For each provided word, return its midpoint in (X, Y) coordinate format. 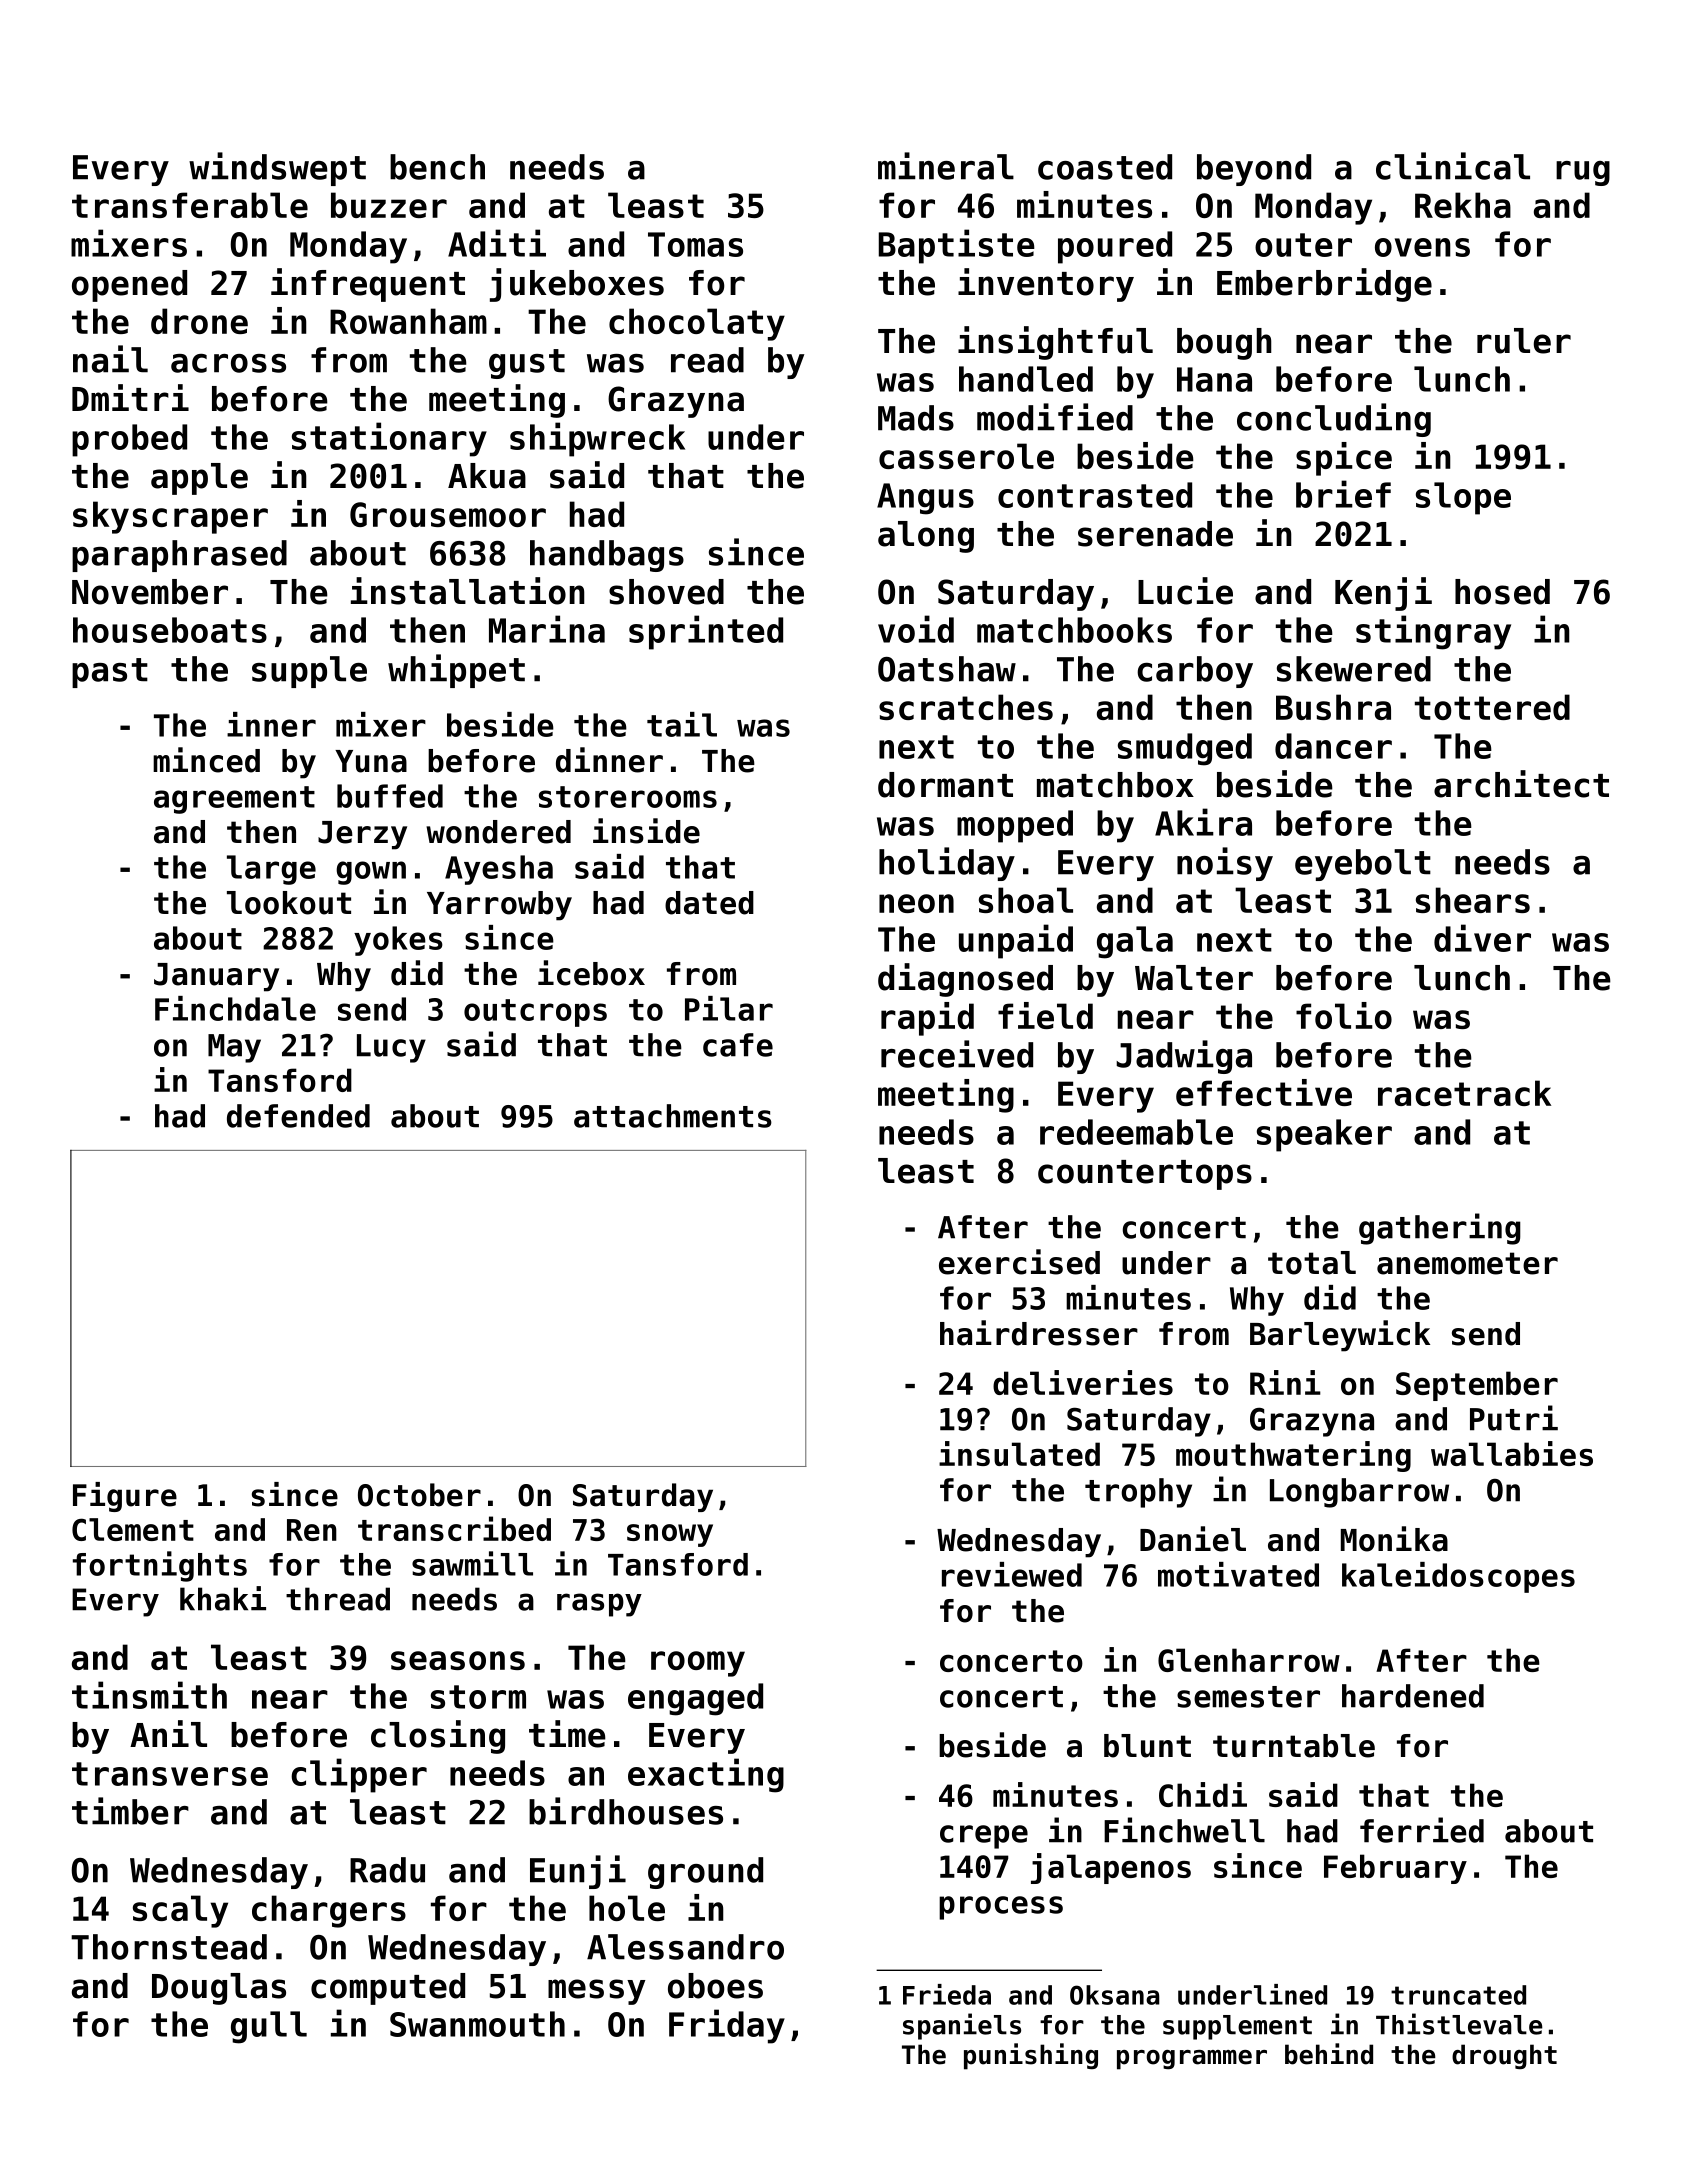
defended (298, 1116)
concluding (1334, 420)
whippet (456, 671)
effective (1264, 1092)
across (228, 363)
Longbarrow (1359, 1493)
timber (130, 1811)
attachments (673, 1116)
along (926, 537)
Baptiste (957, 246)
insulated (1019, 1453)
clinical (1453, 166)
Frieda (947, 1994)
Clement (133, 1529)
